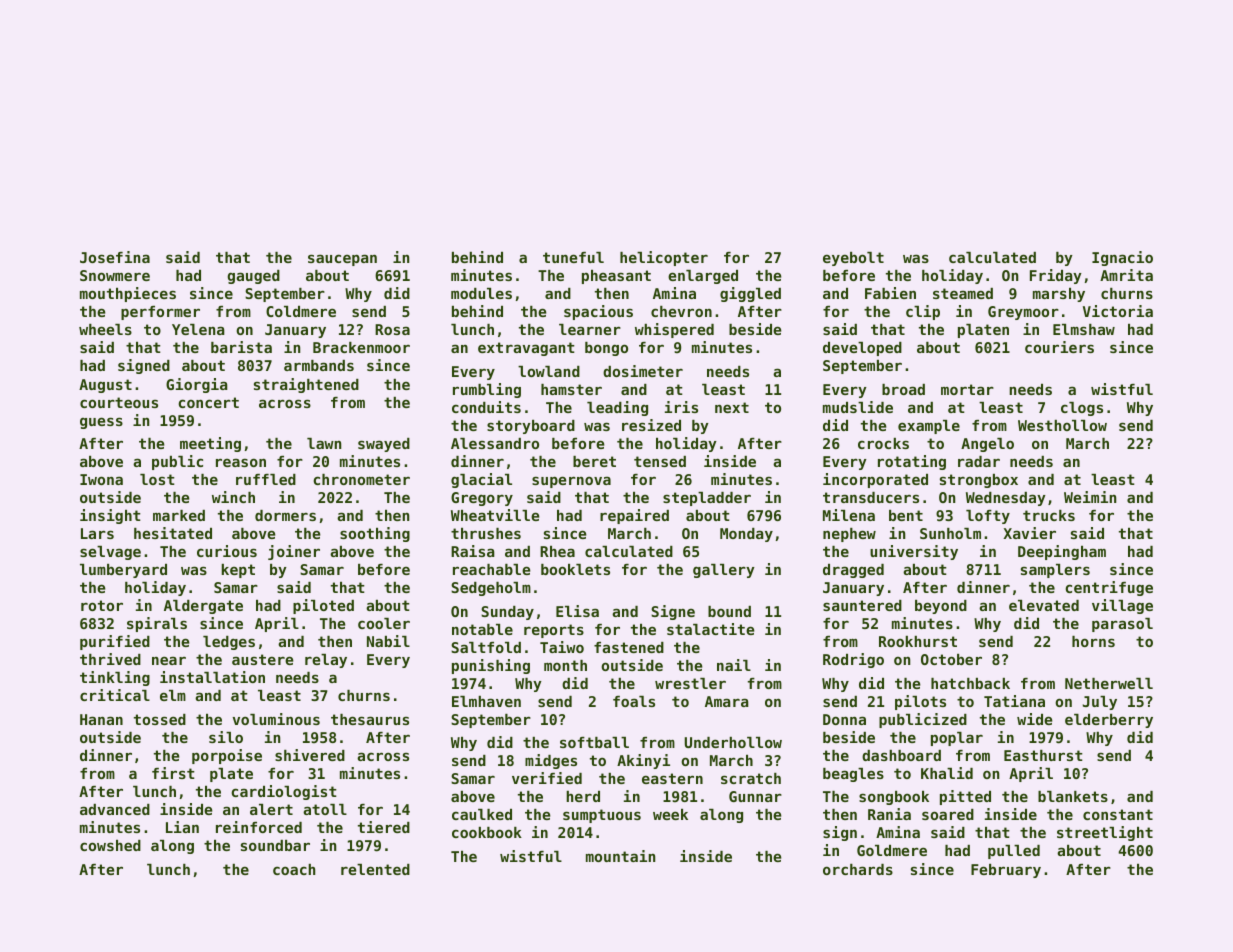 The width and height of the image is (1233, 952). What do you see at coordinates (1109, 588) in the image?
I see `centrifuge` at bounding box center [1109, 588].
